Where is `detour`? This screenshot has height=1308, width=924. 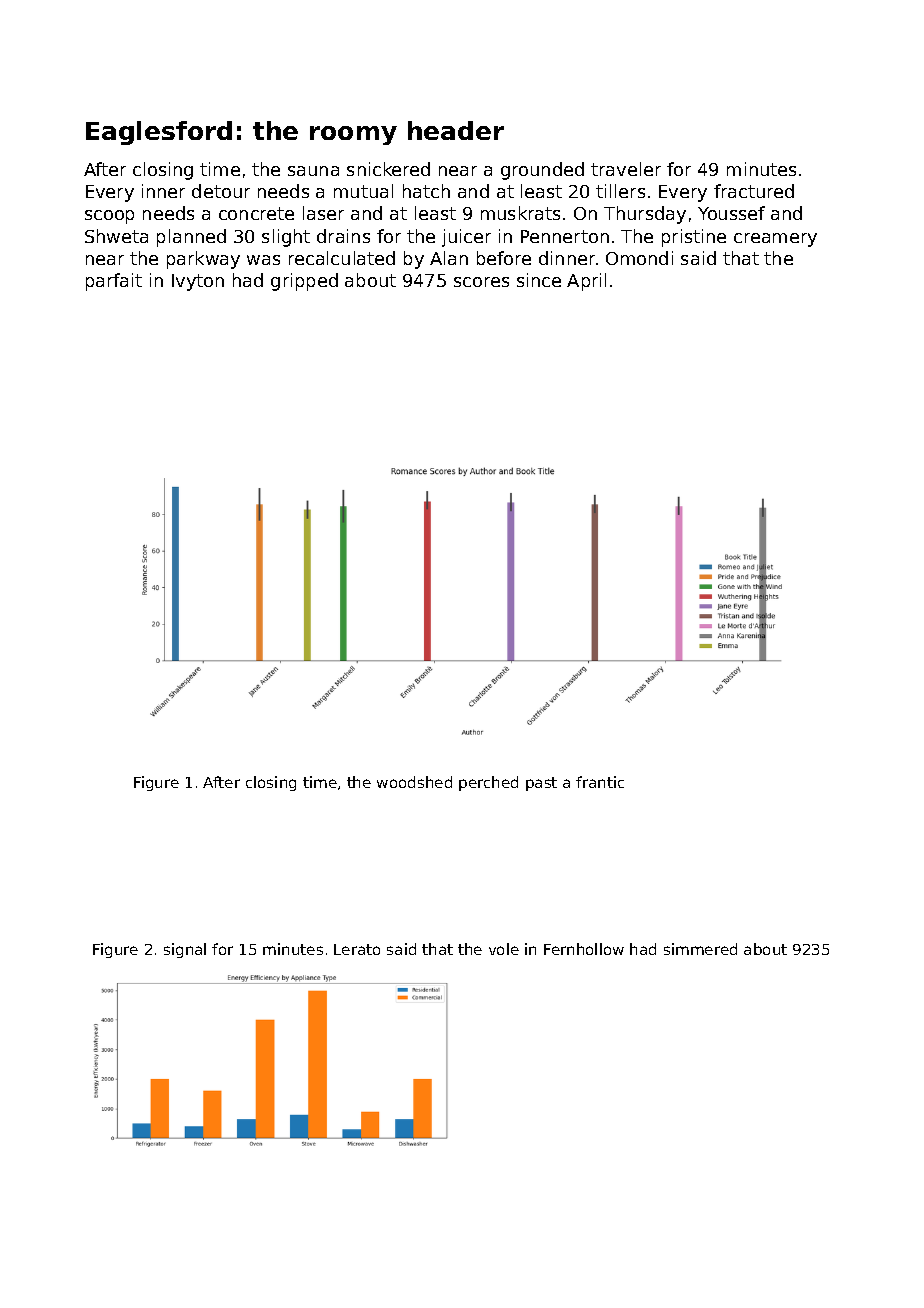 detour is located at coordinates (221, 191).
